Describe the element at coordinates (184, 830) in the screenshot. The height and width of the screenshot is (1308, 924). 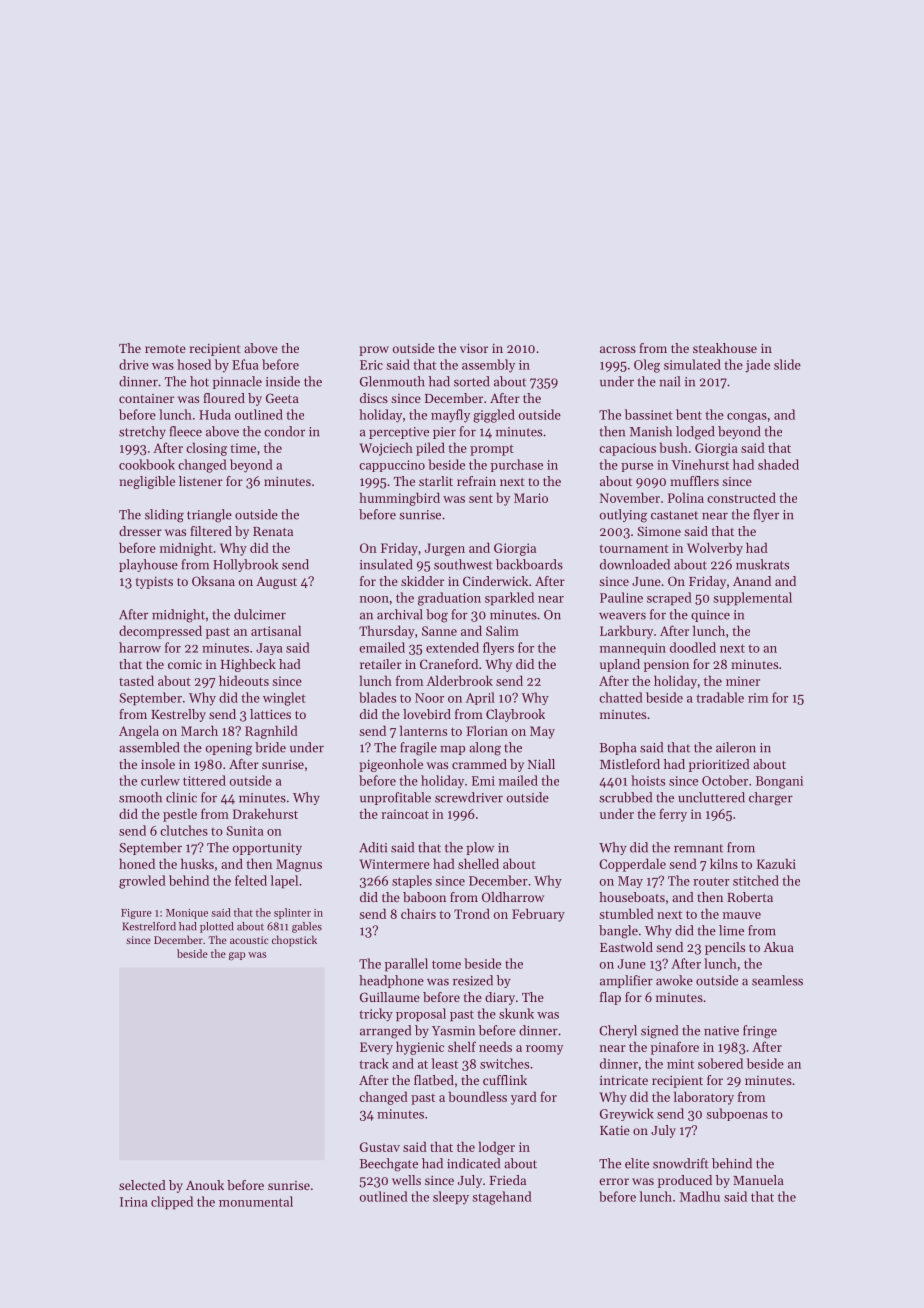
I see `clutches` at that location.
